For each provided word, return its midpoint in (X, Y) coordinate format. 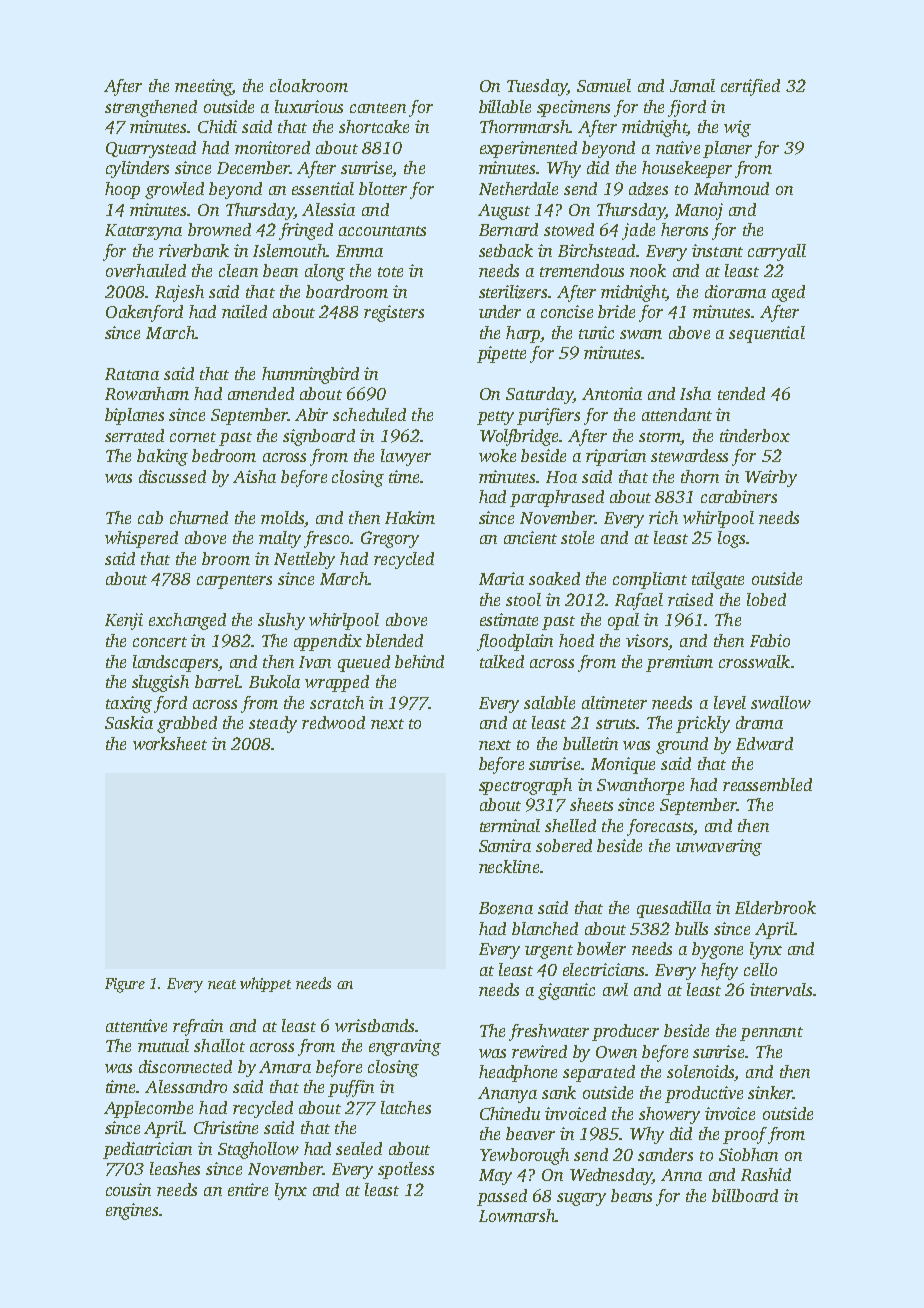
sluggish (160, 683)
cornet (193, 437)
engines (132, 1211)
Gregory (390, 539)
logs (731, 539)
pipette (501, 354)
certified (750, 87)
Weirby (771, 478)
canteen (378, 108)
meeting (203, 87)
